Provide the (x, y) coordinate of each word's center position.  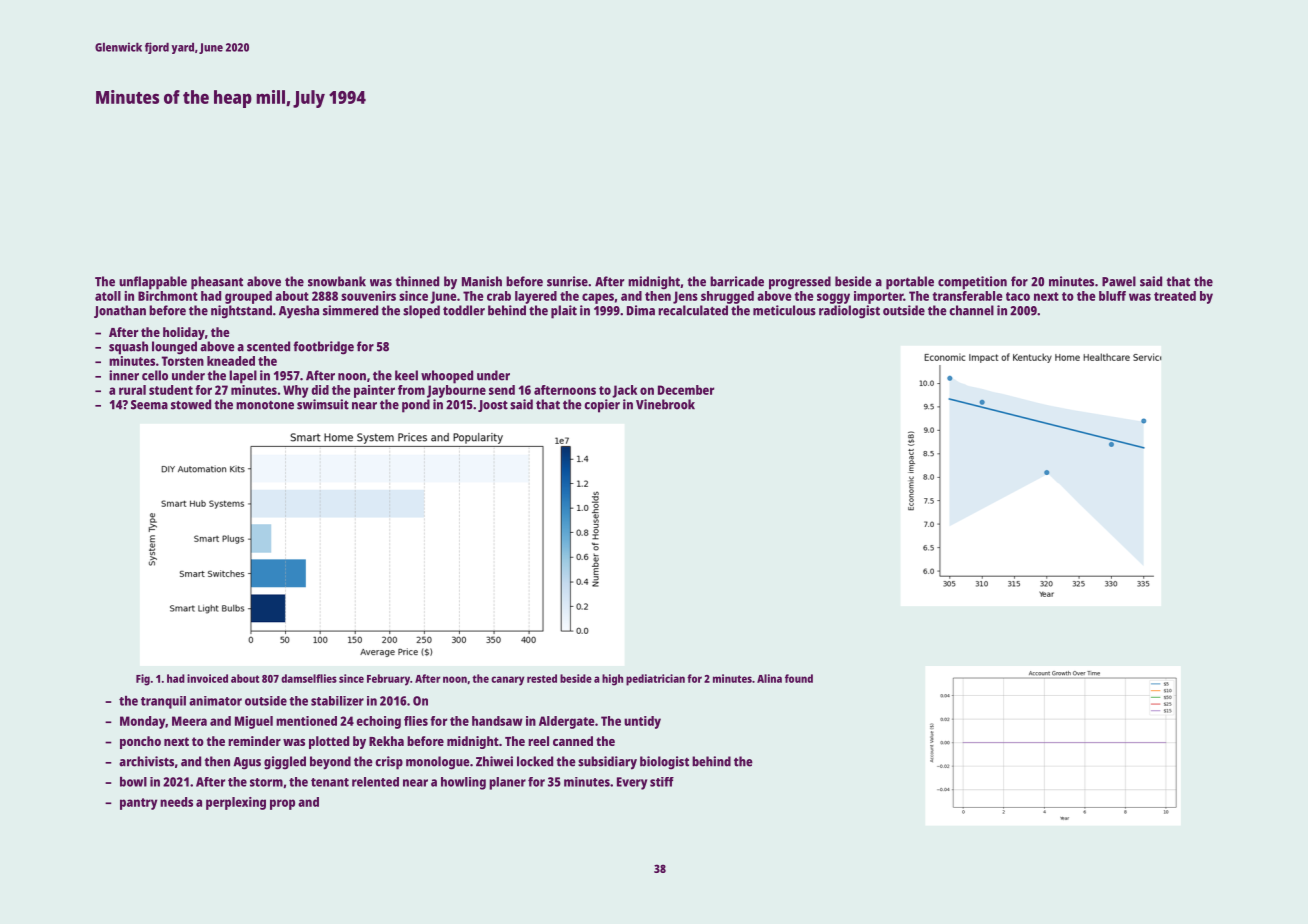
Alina (769, 678)
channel (971, 310)
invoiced (207, 678)
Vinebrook (665, 404)
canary (508, 681)
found (799, 678)
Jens (685, 297)
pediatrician (655, 680)
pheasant (217, 283)
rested (542, 678)
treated (1175, 296)
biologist (664, 763)
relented (375, 782)
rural (132, 390)
